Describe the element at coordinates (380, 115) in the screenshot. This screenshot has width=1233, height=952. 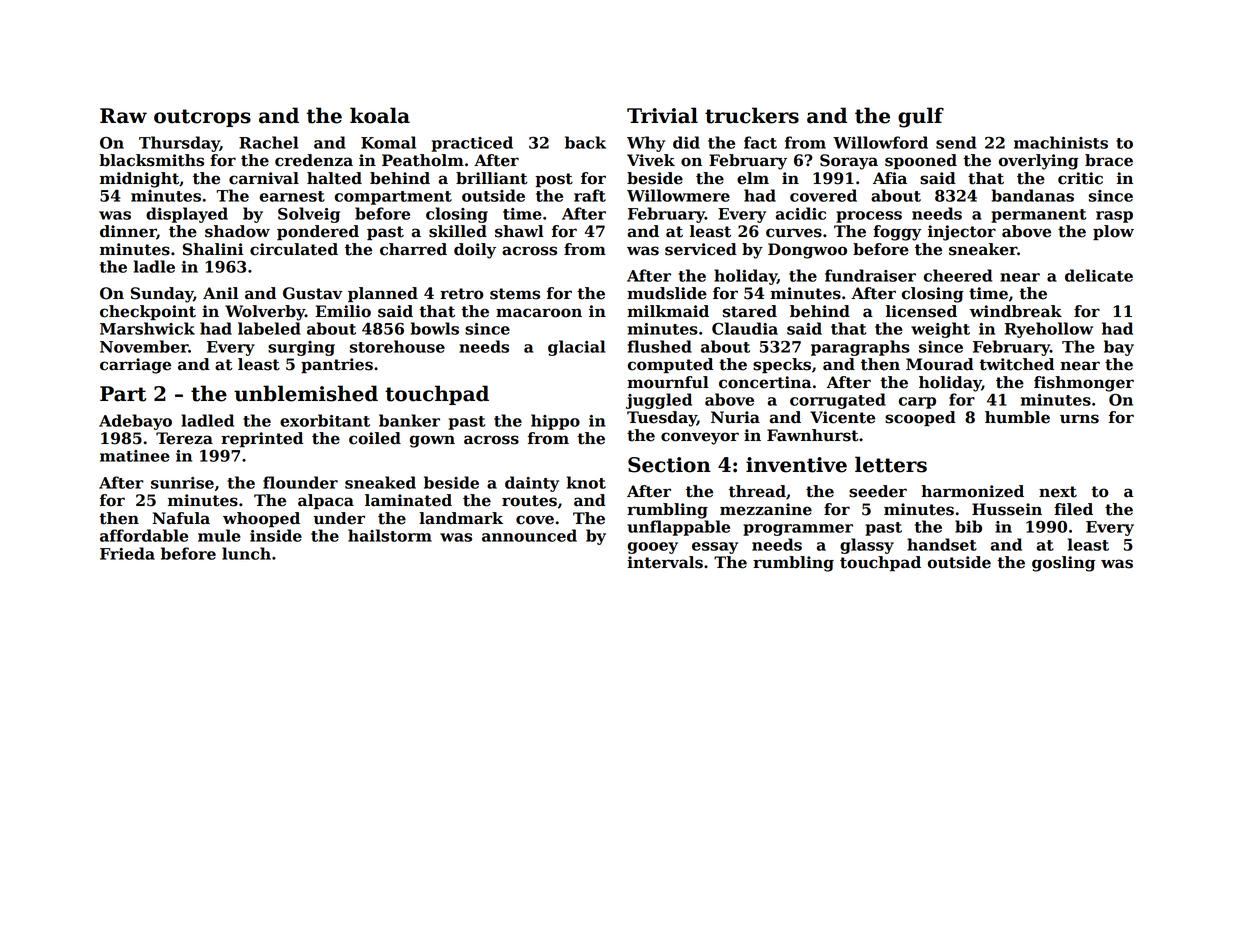
I see `koala` at that location.
